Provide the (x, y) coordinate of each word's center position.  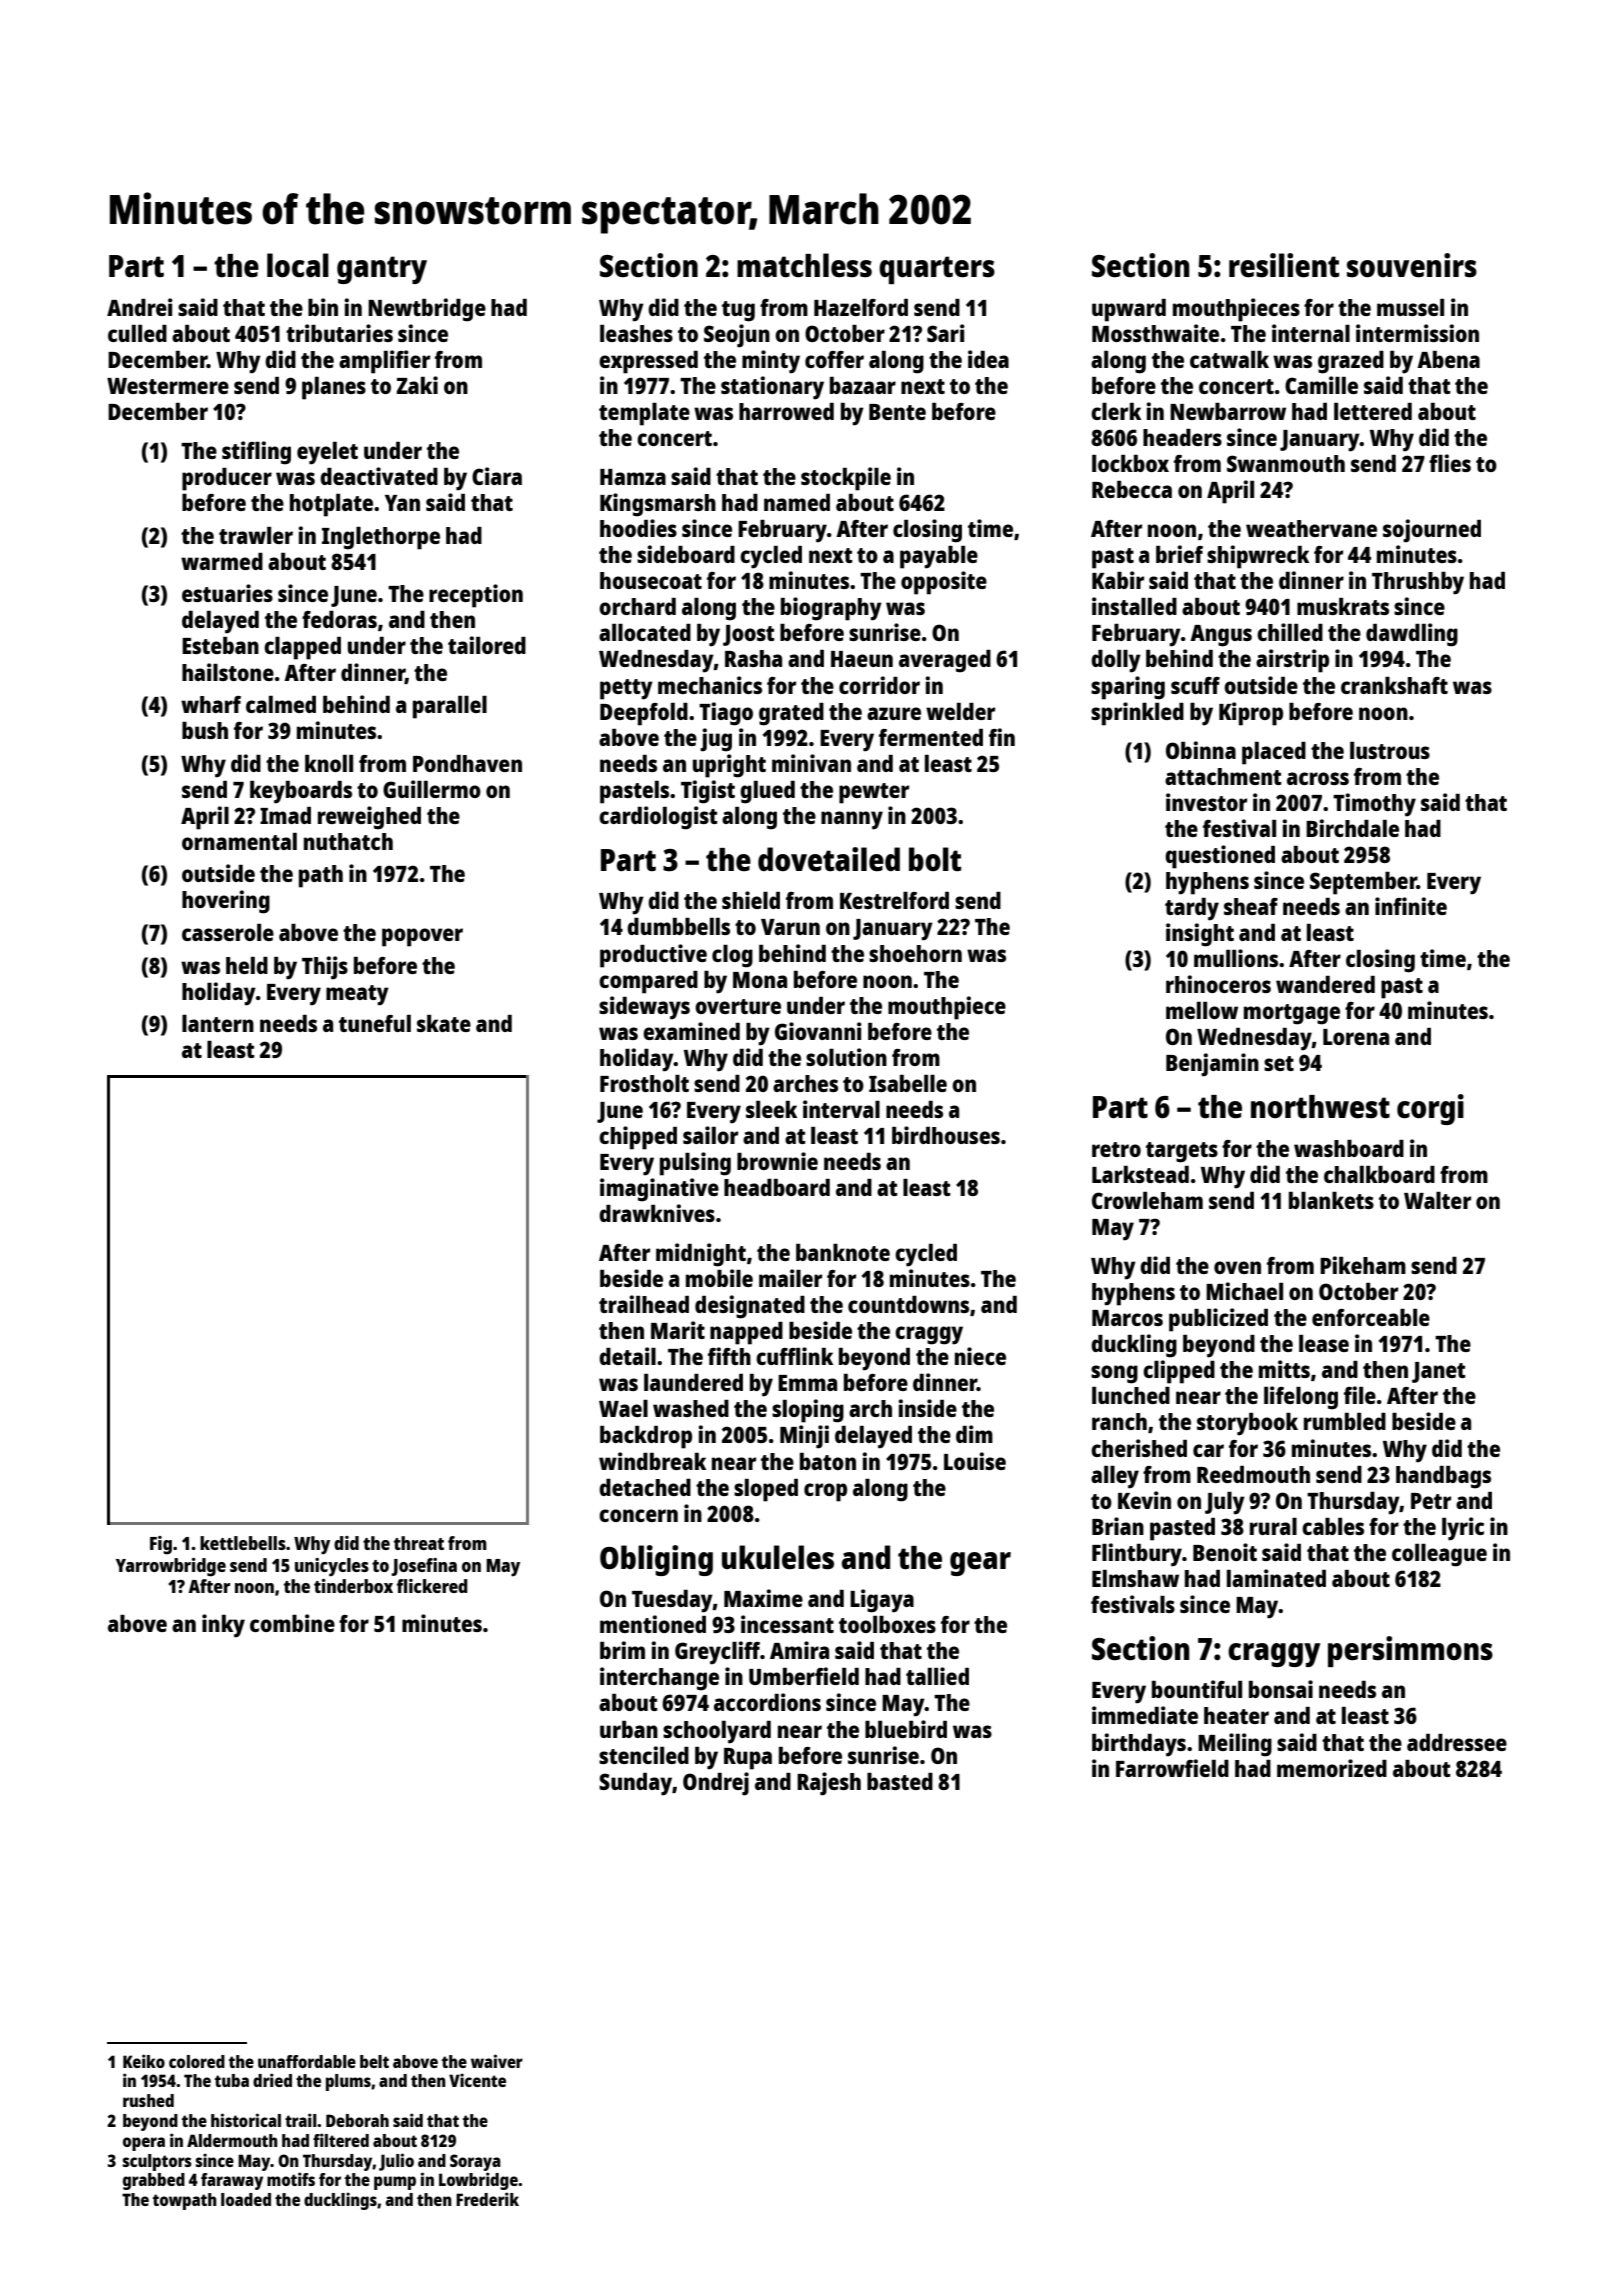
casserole (228, 932)
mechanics (710, 685)
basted (900, 1781)
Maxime (763, 1598)
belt (374, 2061)
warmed (222, 561)
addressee (1457, 1742)
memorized (1332, 1768)
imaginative (659, 1190)
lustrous (1390, 750)
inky (223, 1626)
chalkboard (1379, 1174)
